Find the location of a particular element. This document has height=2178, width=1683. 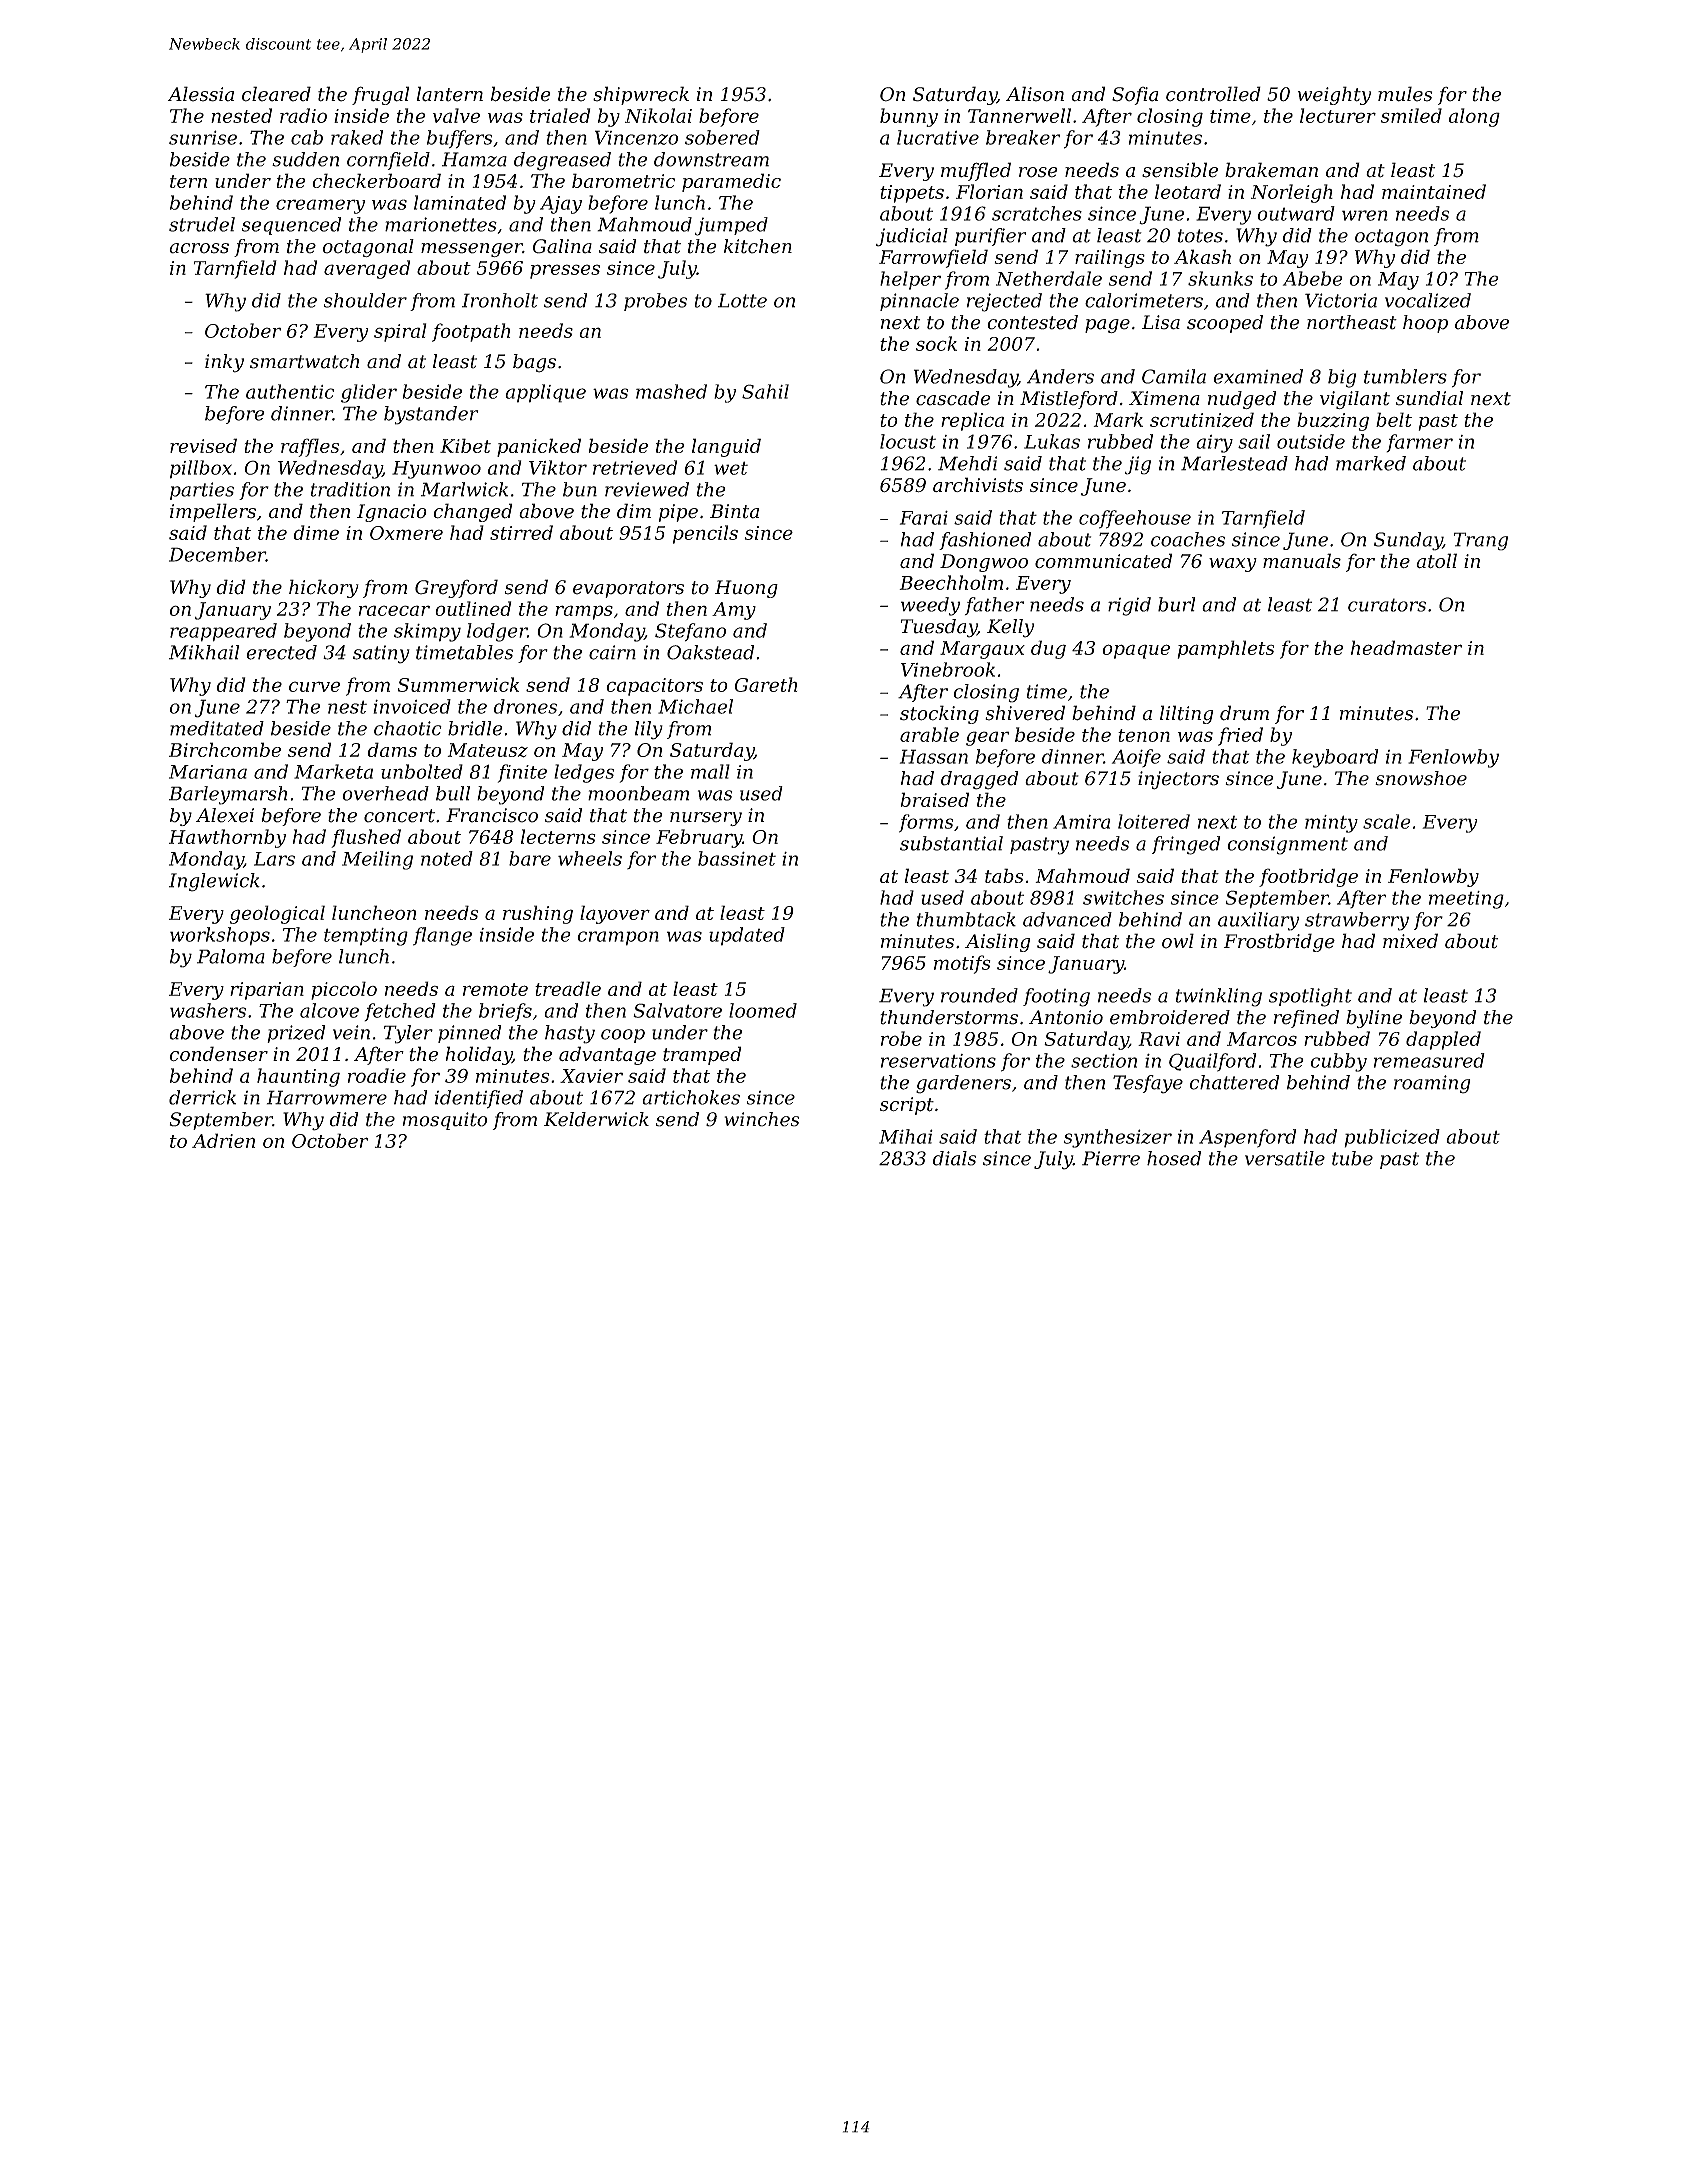

Stefano is located at coordinates (690, 632).
